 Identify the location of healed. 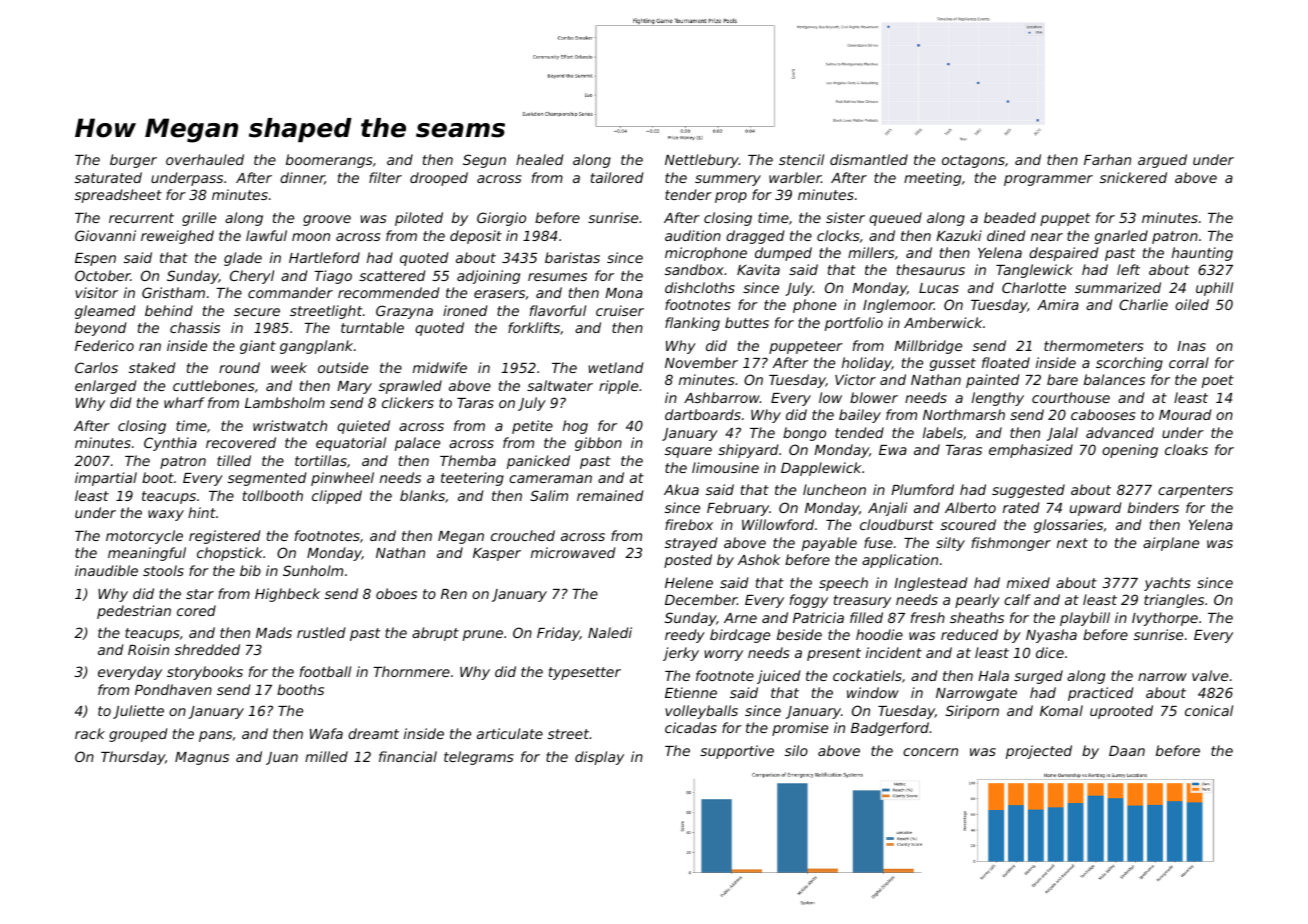
(539, 159).
